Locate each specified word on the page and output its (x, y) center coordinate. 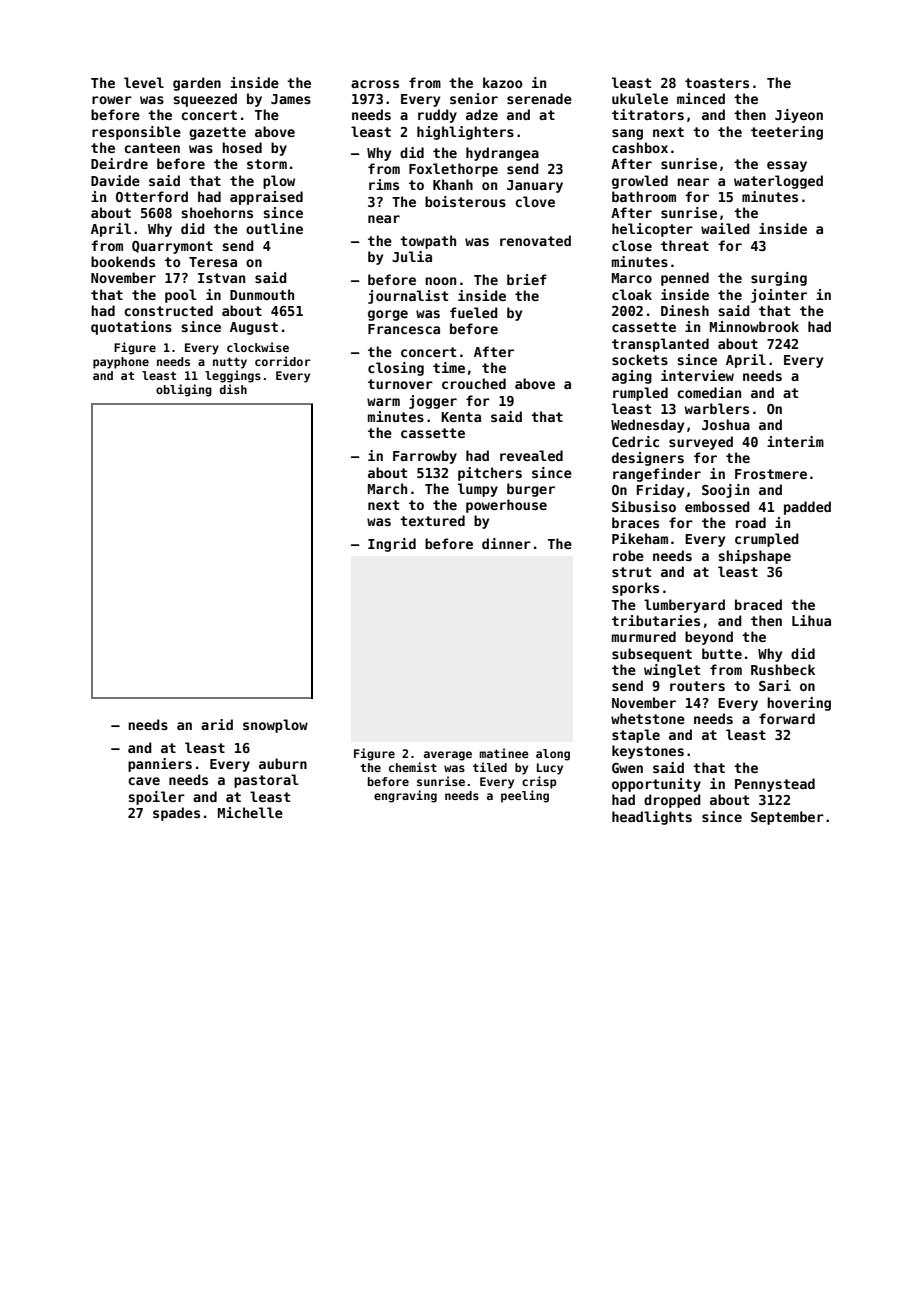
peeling (525, 796)
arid (217, 724)
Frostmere (771, 474)
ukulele (640, 98)
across (375, 84)
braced (758, 604)
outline (274, 228)
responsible (136, 133)
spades (176, 814)
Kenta (461, 417)
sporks (635, 589)
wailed (725, 228)
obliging (184, 390)
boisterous (465, 201)
